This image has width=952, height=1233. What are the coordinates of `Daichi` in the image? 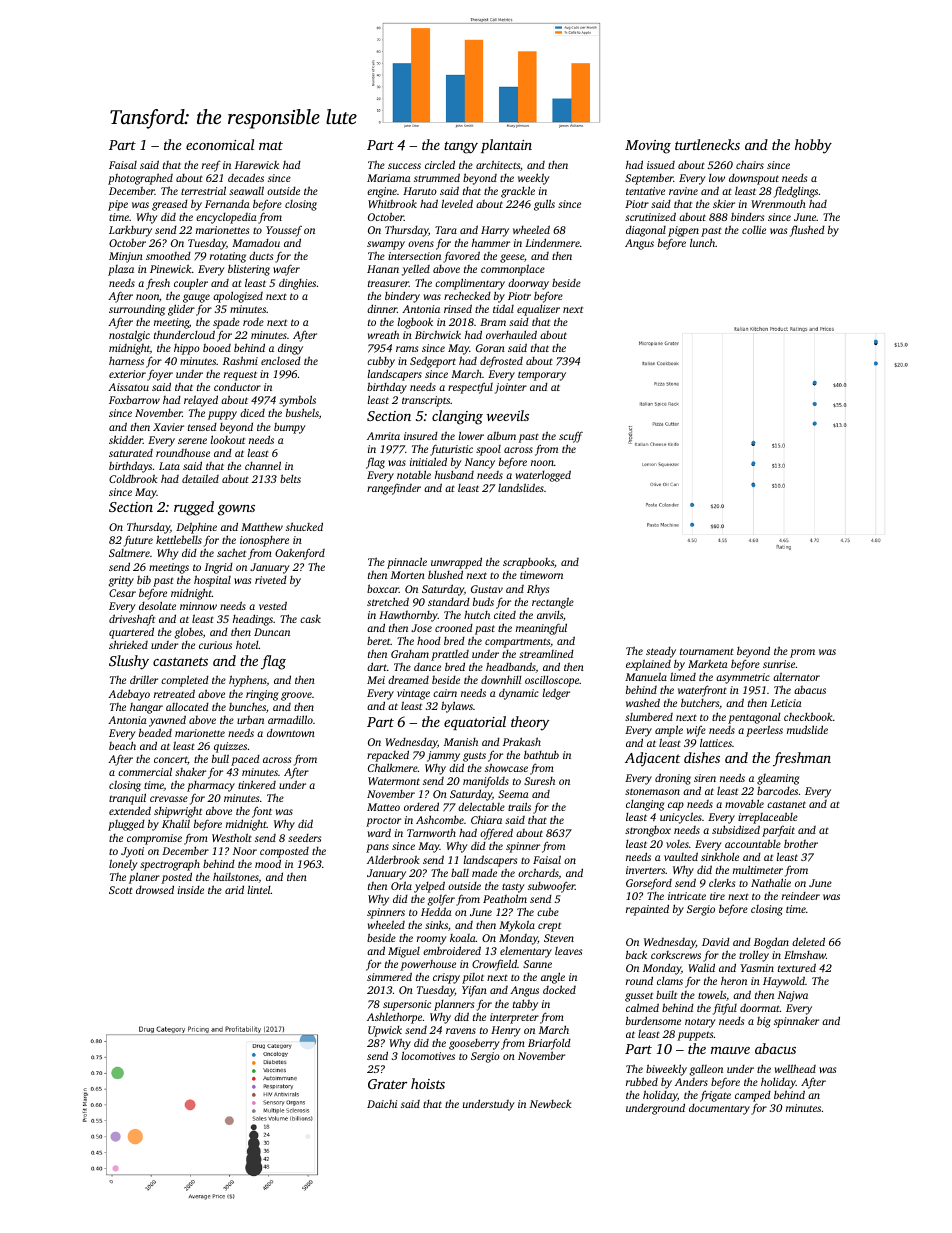 It's located at (382, 1104).
